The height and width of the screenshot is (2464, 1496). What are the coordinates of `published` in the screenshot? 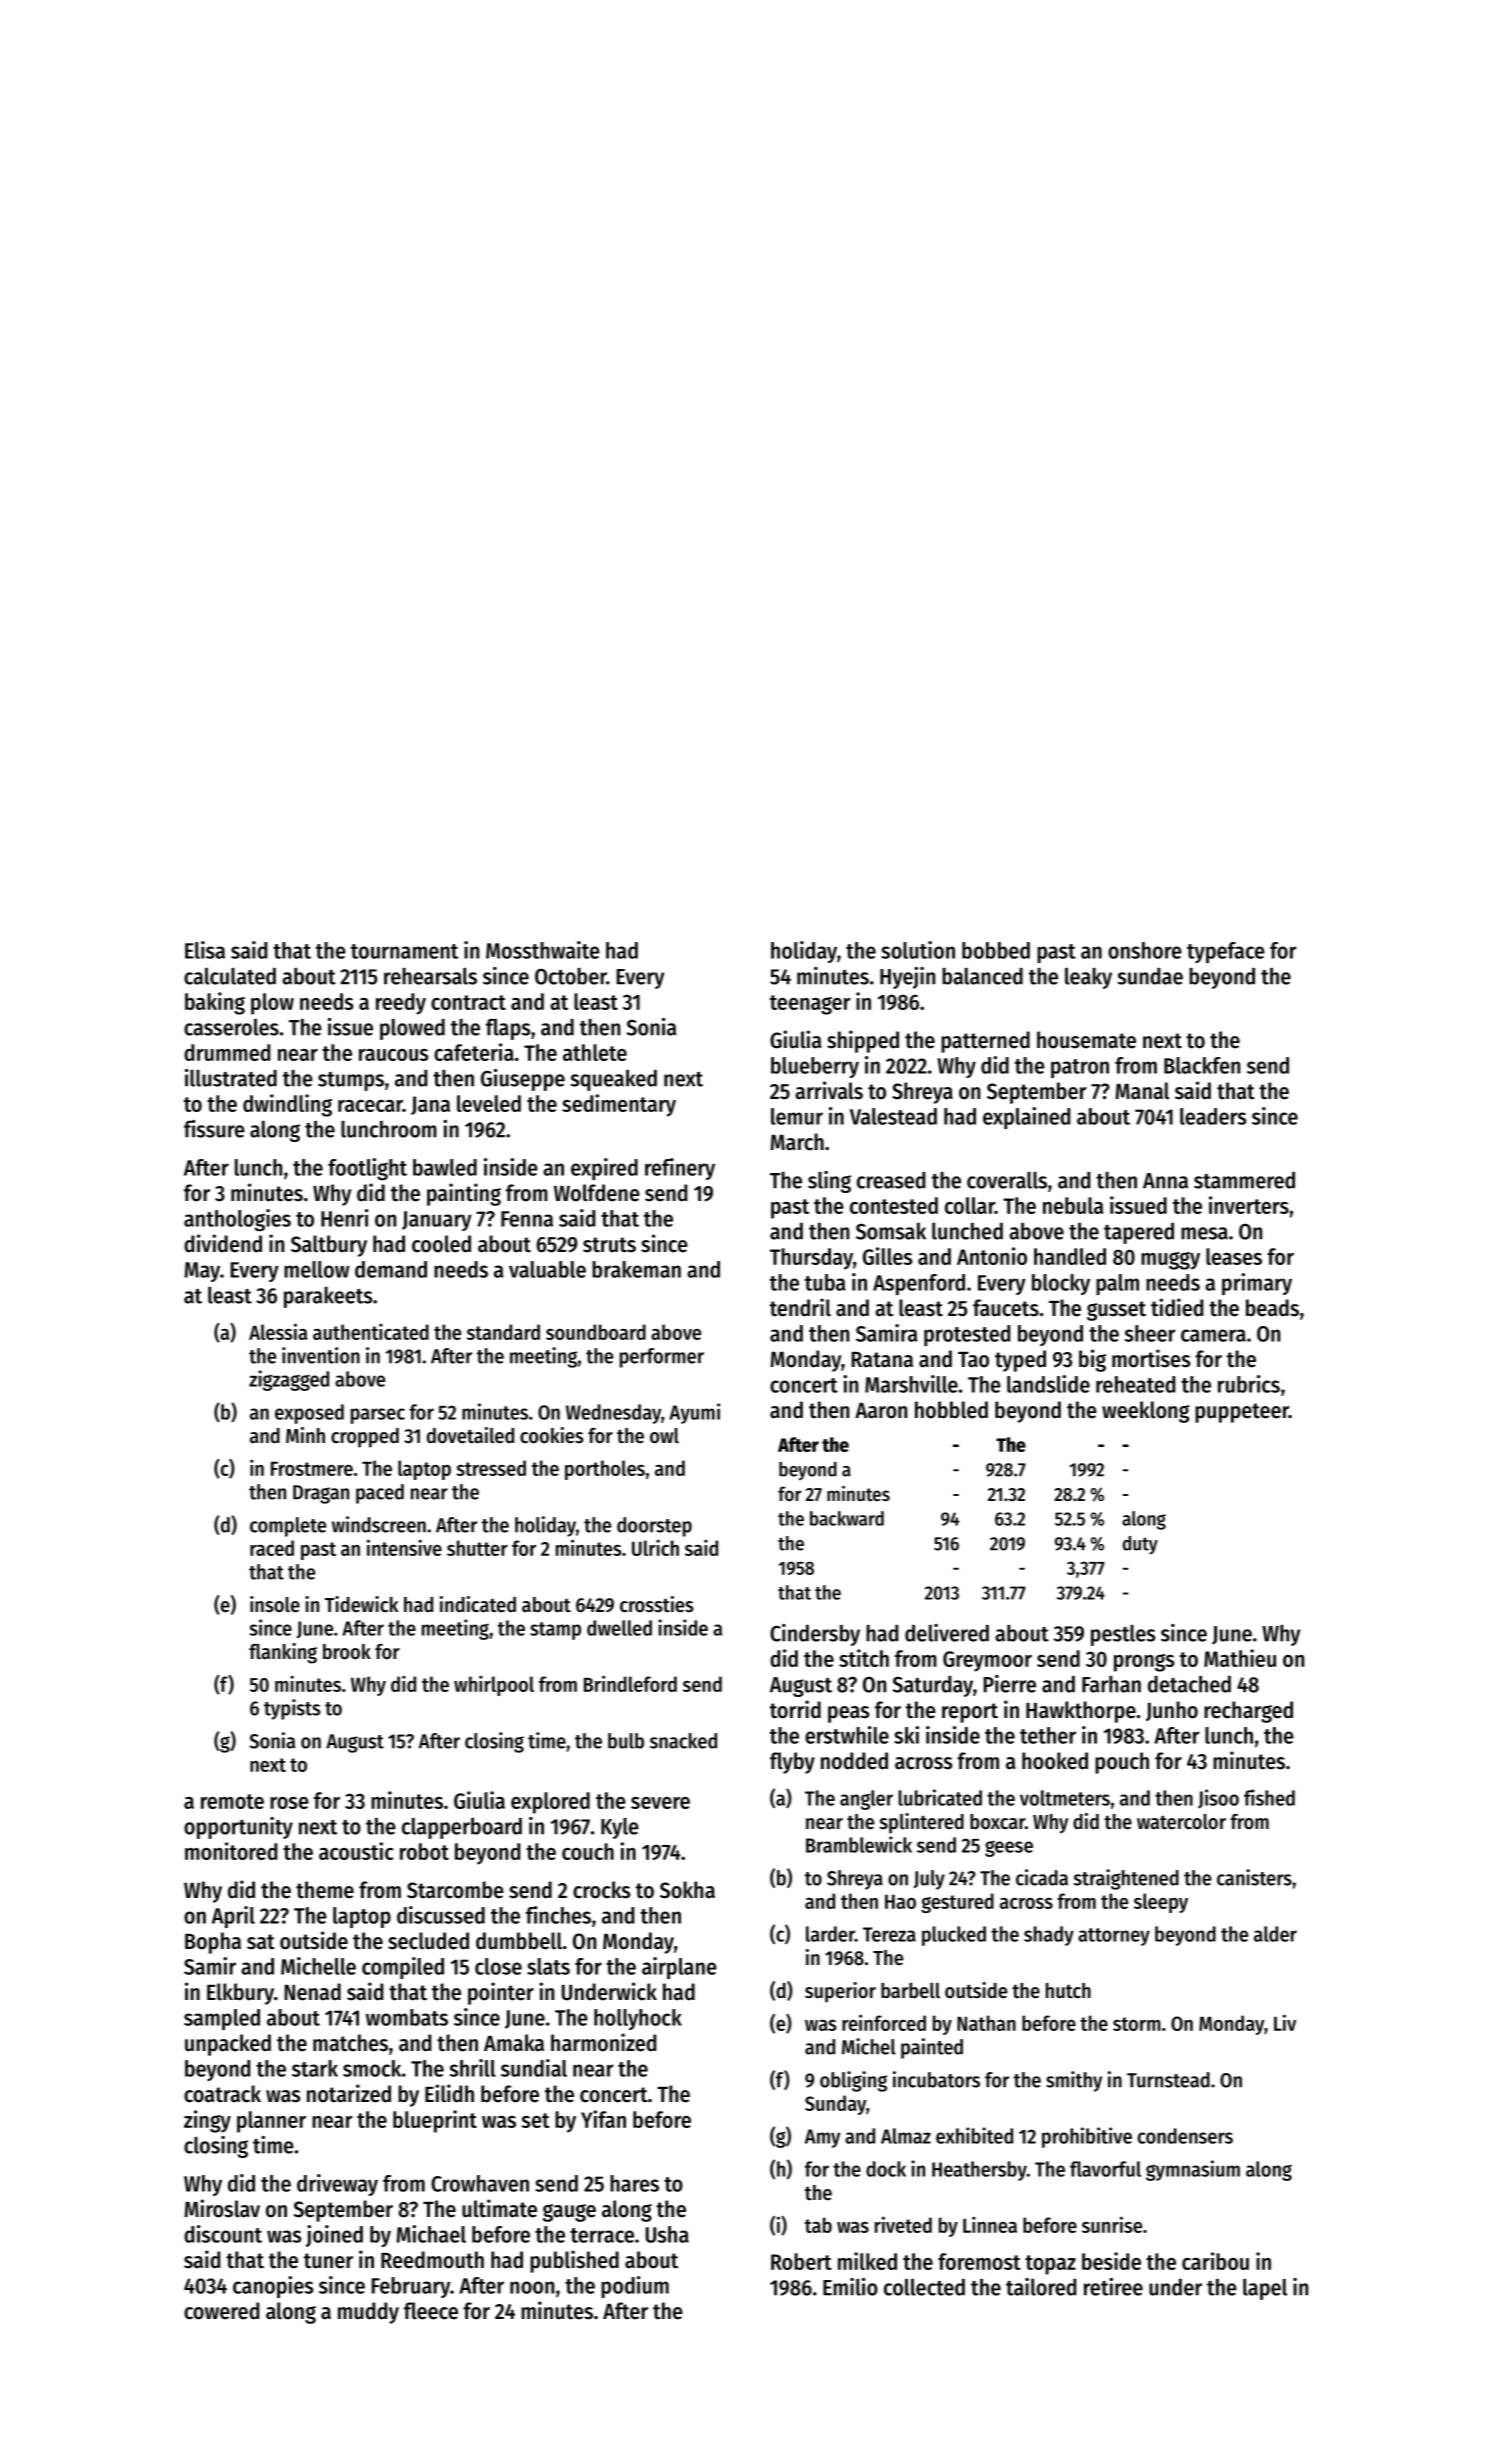 It's located at (574, 2261).
